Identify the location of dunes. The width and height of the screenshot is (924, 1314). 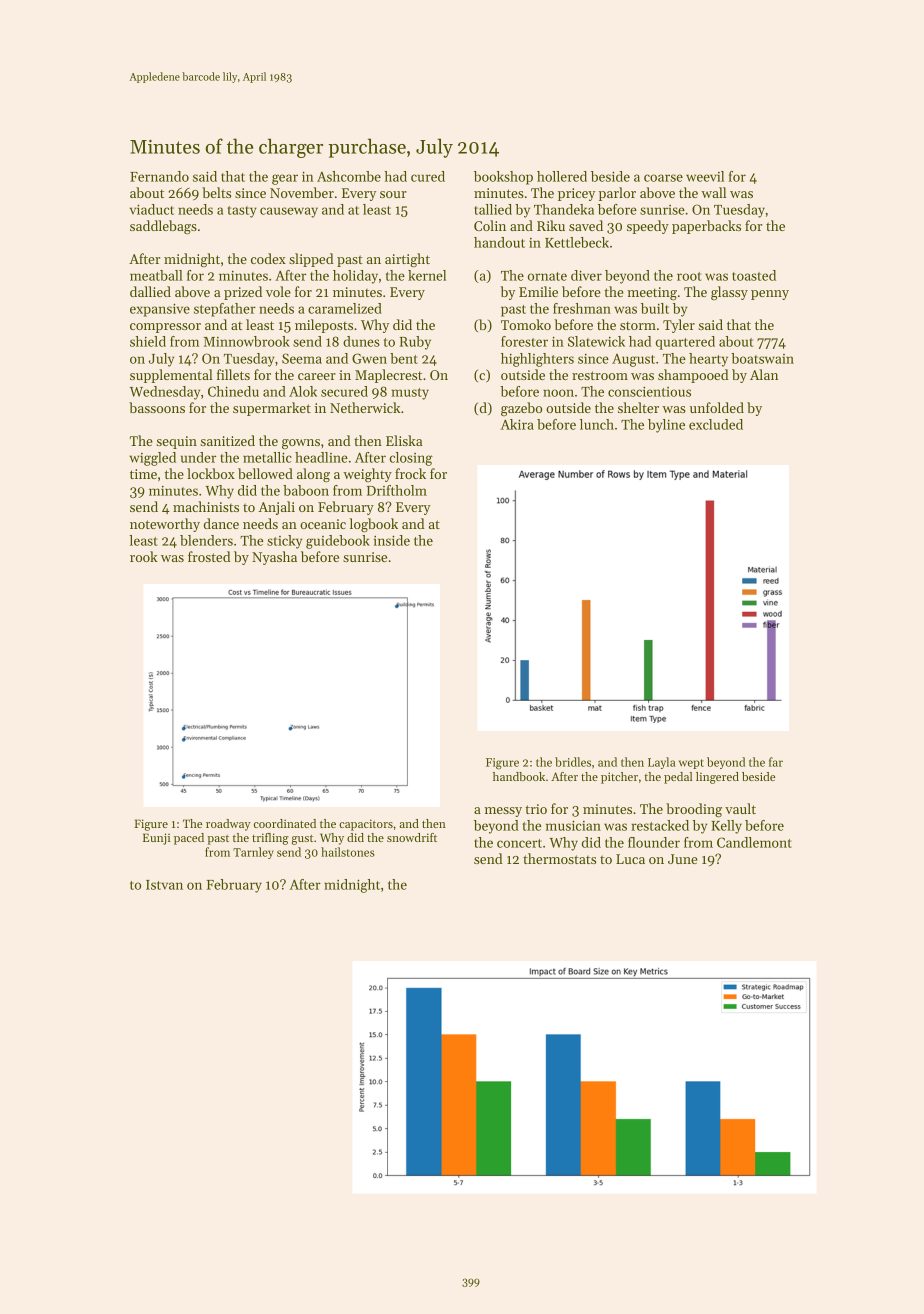
(361, 341).
